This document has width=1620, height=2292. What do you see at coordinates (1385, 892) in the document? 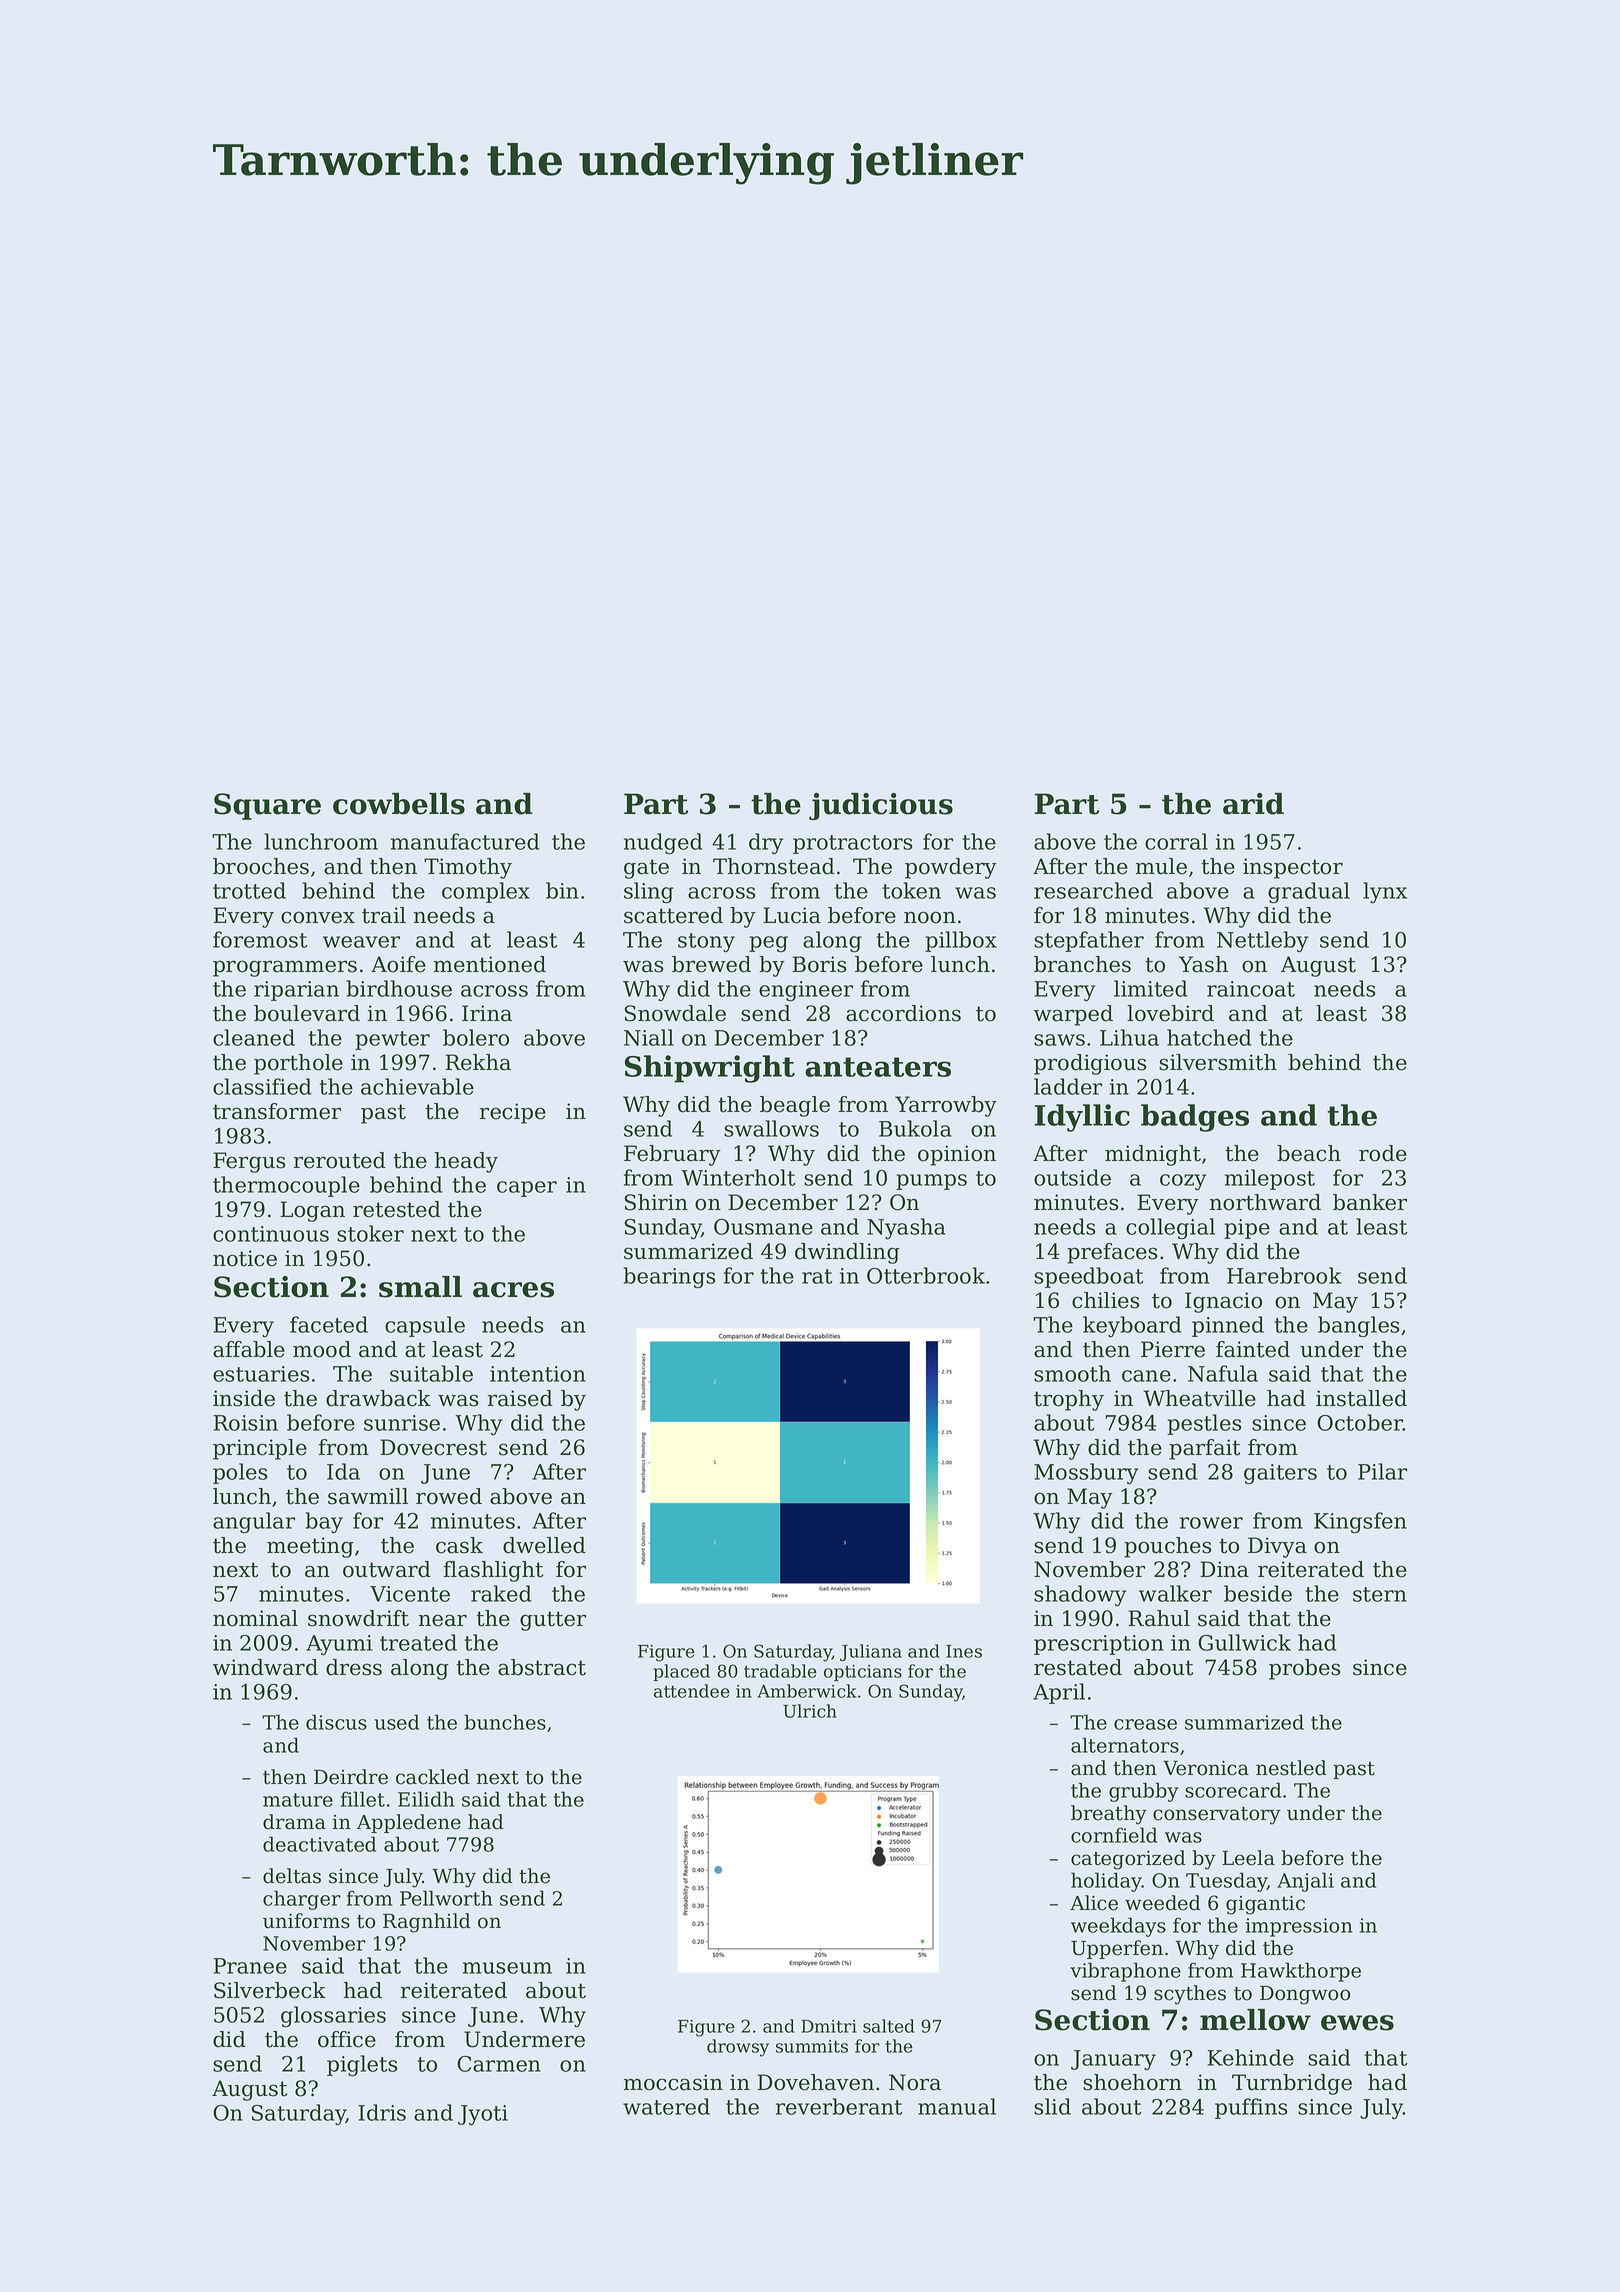
I see `lynx` at bounding box center [1385, 892].
